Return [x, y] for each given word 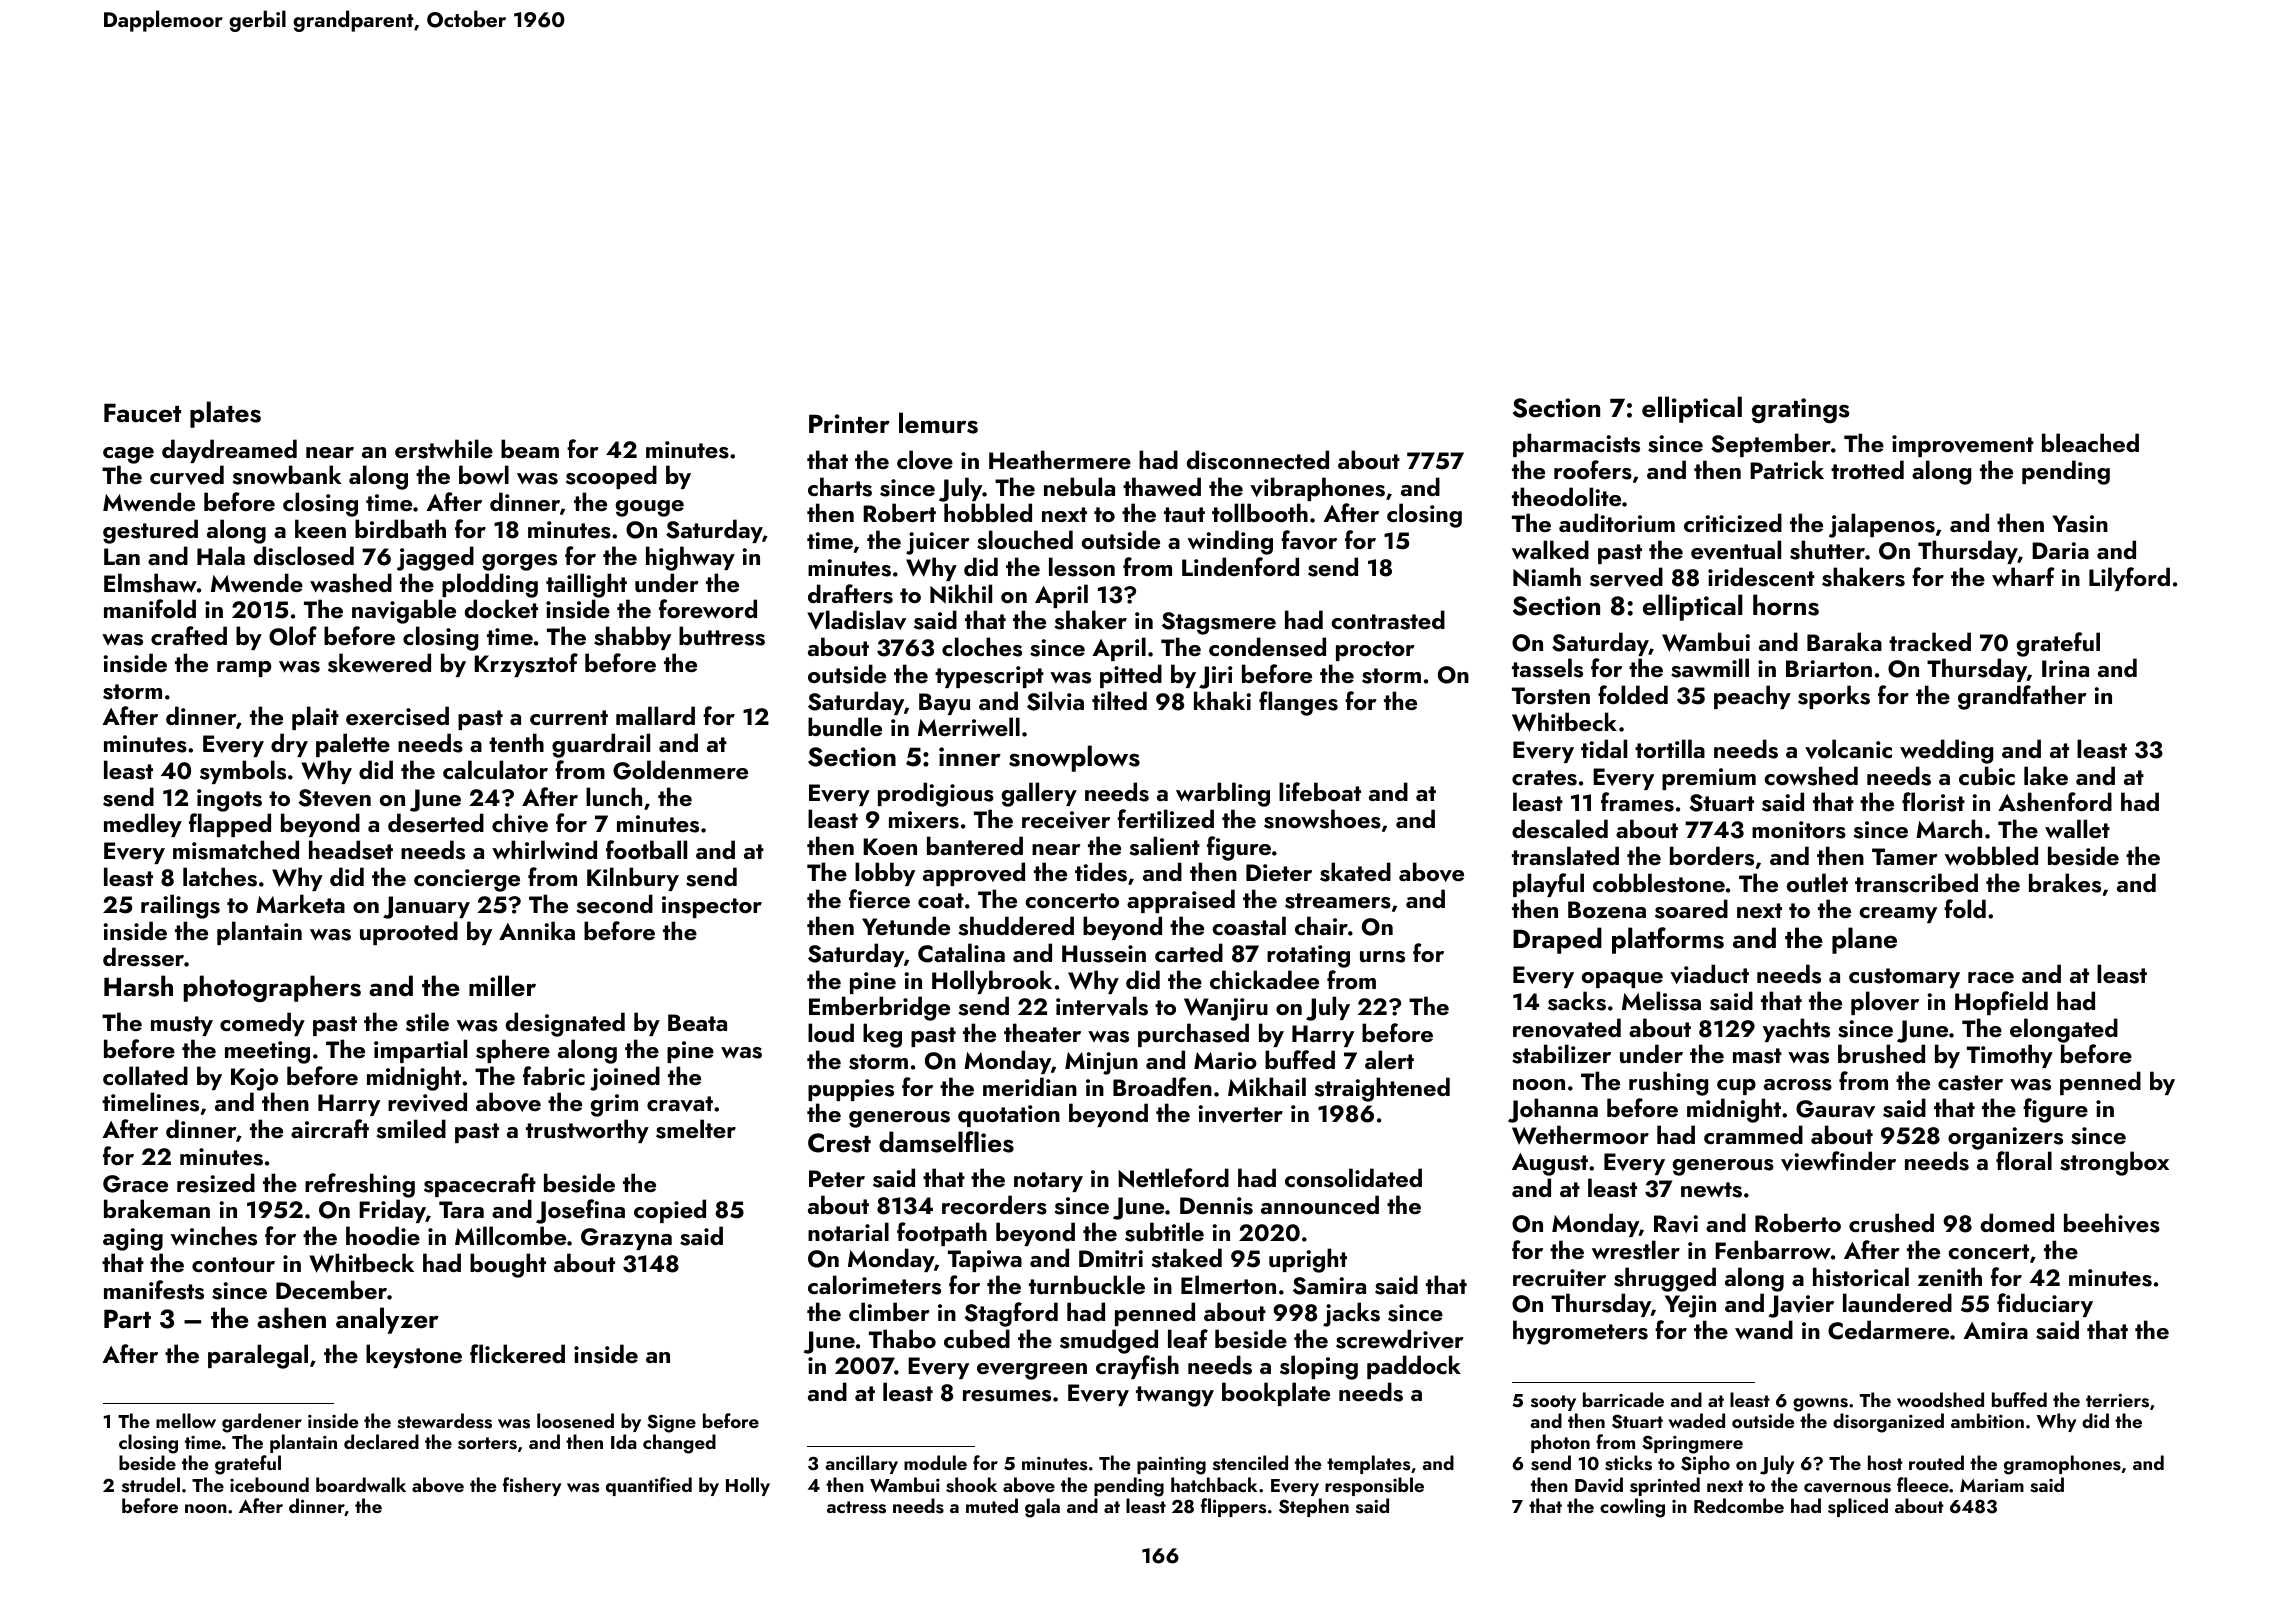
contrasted [1388, 620]
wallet [2077, 828]
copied [670, 1211]
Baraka [1844, 641]
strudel [151, 1485]
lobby [885, 874]
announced [1320, 1204]
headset [351, 850]
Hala [221, 555]
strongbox [2114, 1163]
